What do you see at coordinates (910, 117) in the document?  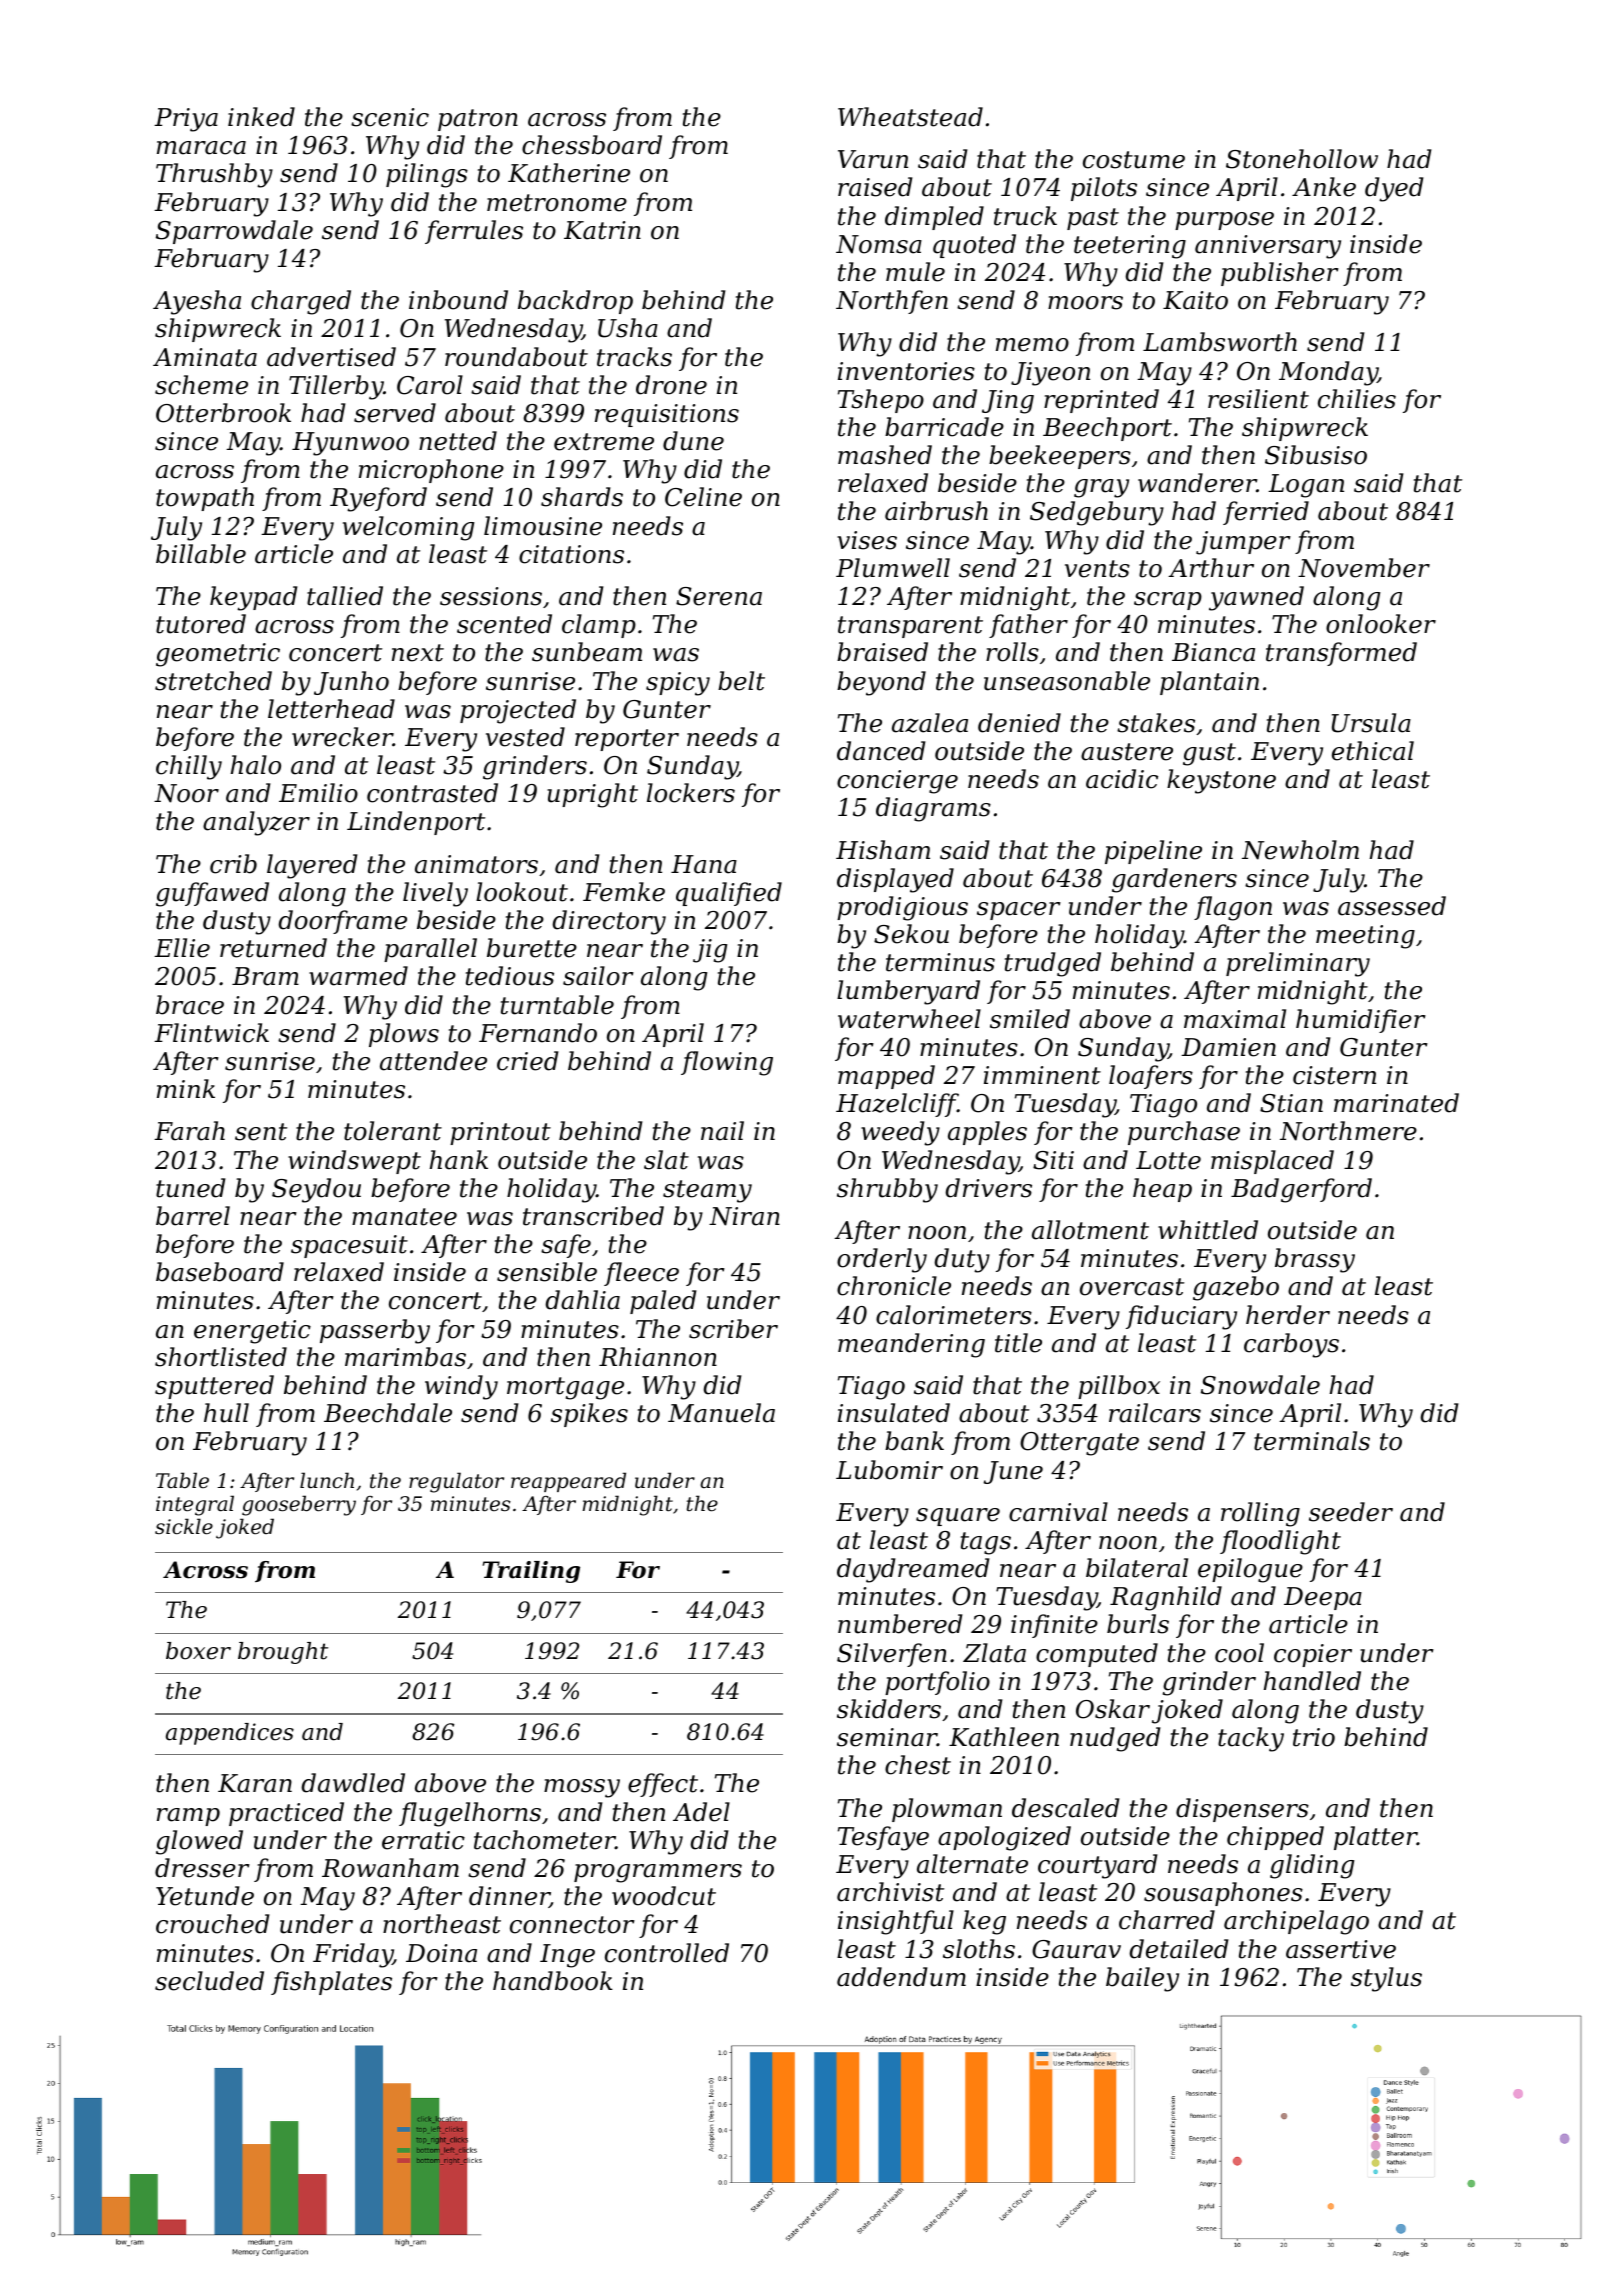 I see `Wheatstead` at bounding box center [910, 117].
